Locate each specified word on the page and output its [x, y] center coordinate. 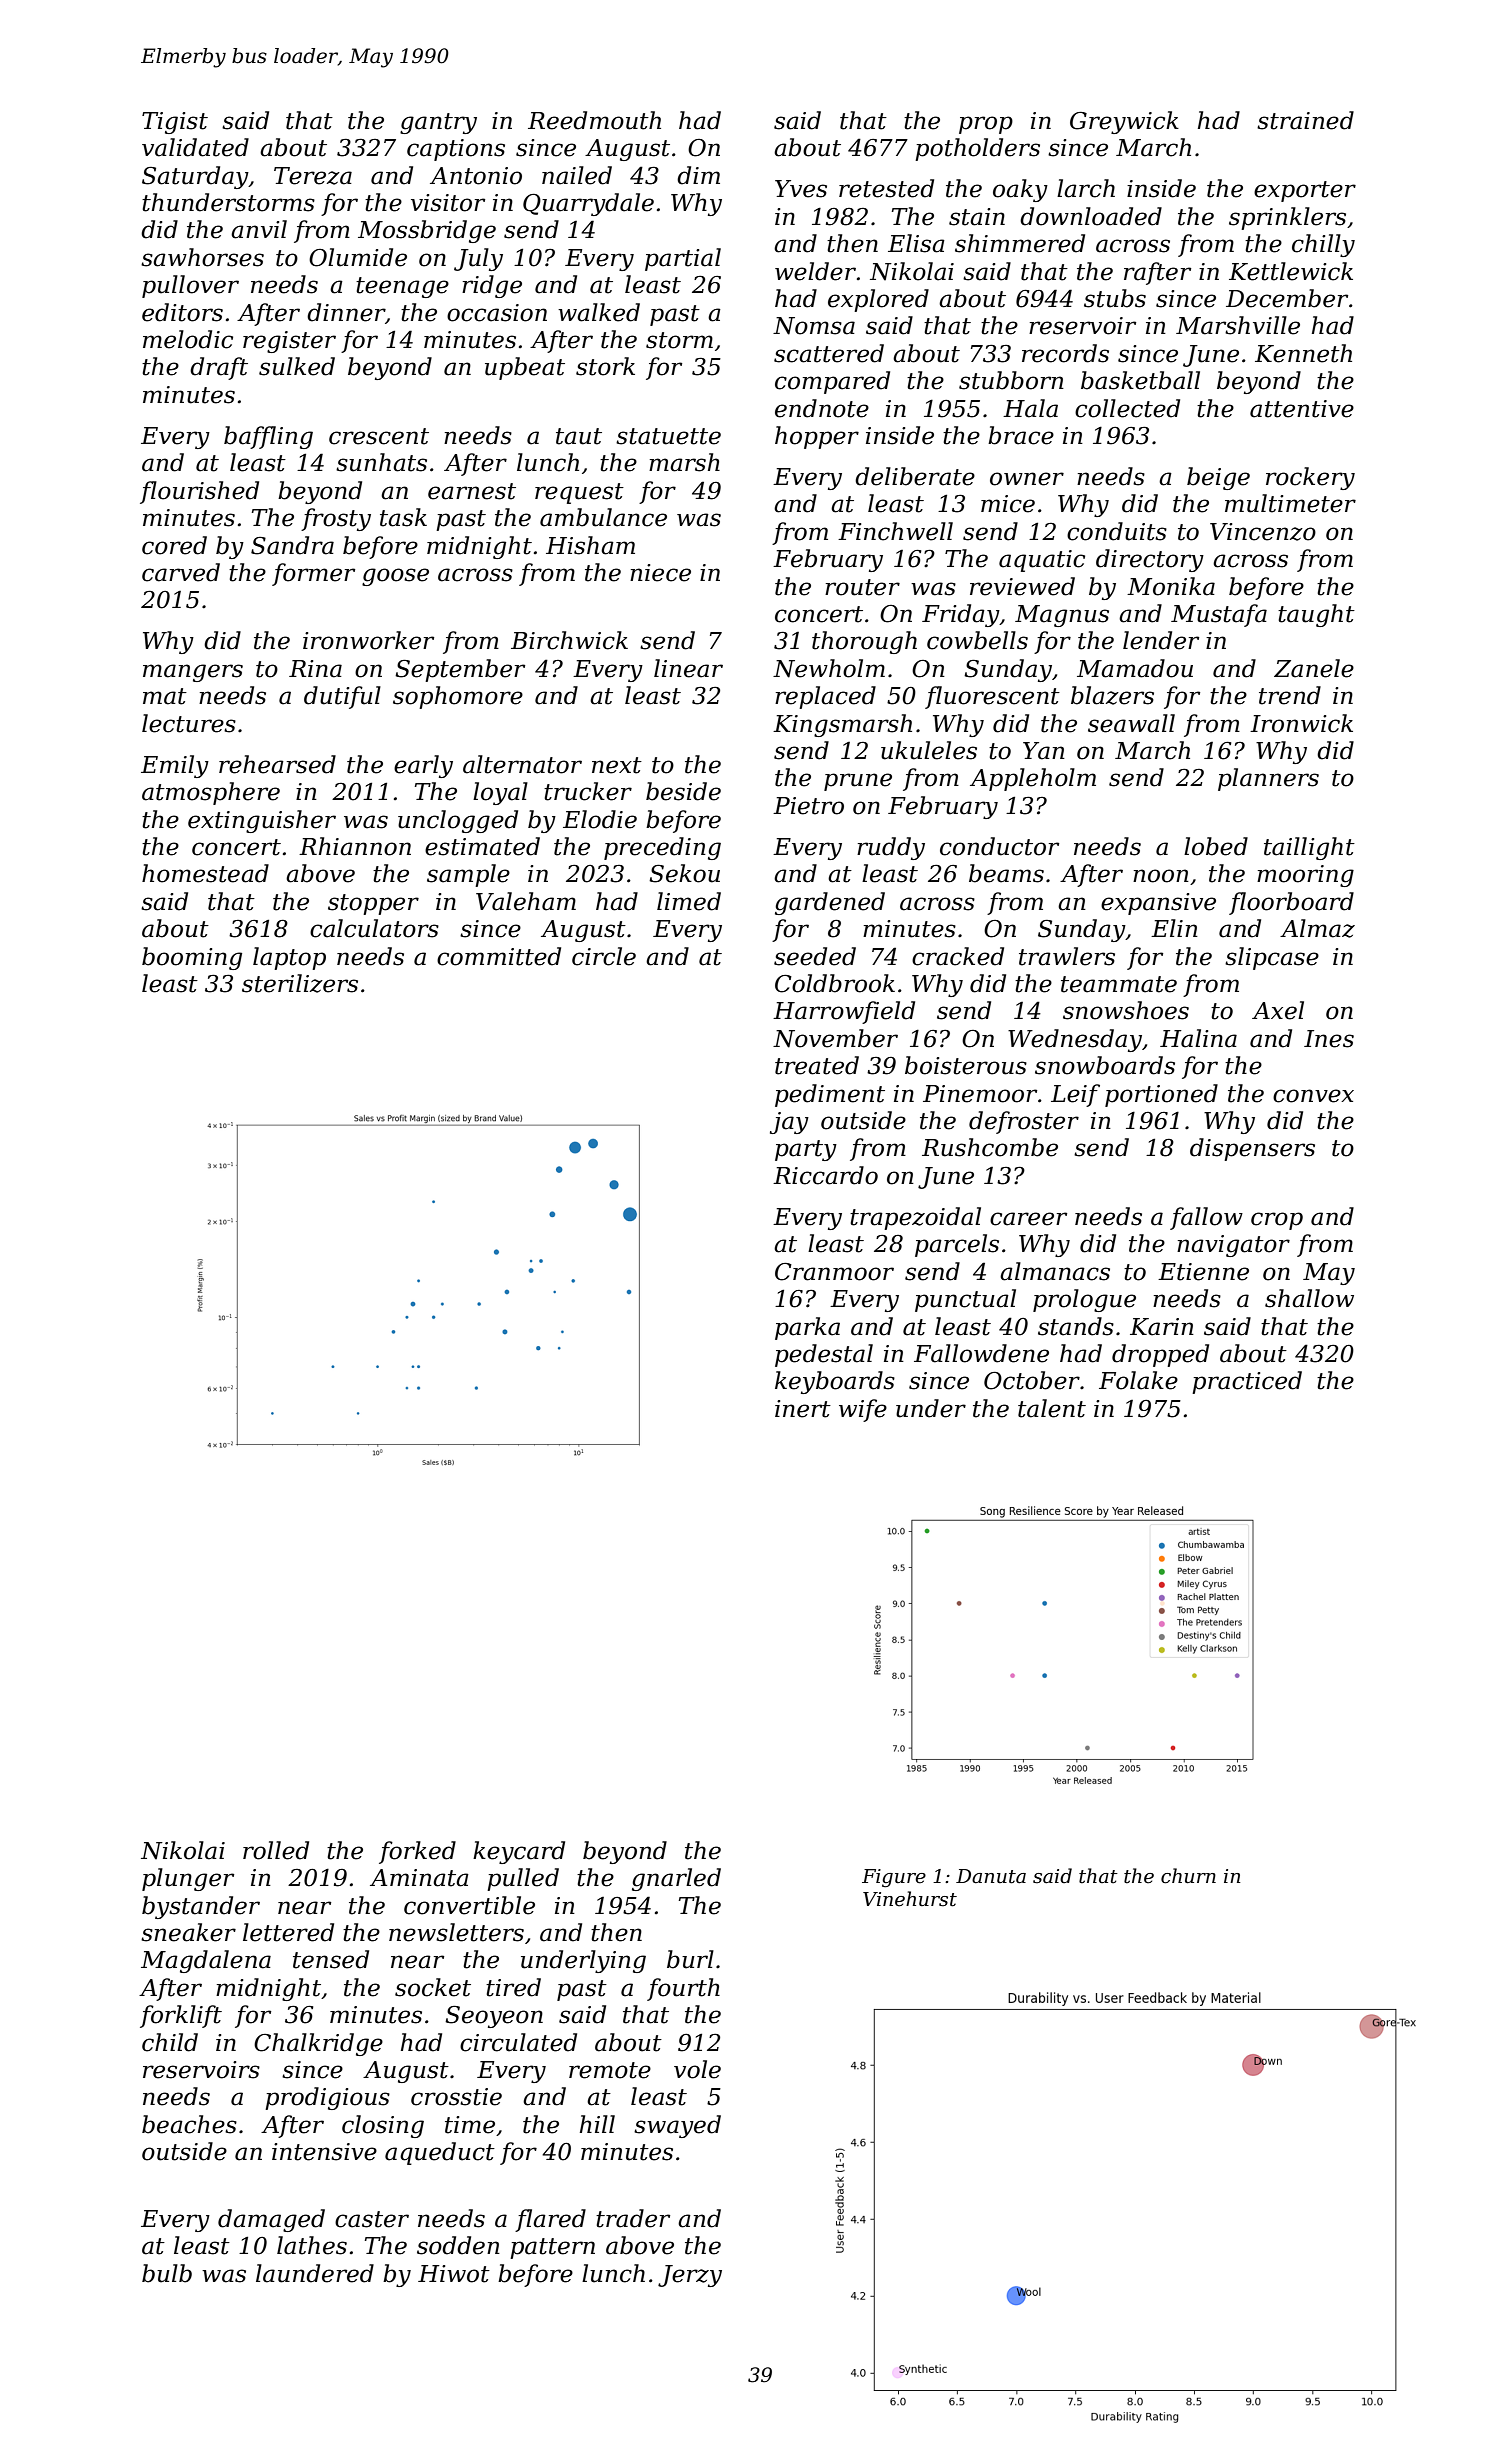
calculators [374, 928]
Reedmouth [594, 120]
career [1028, 1219]
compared [832, 382]
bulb [167, 2273]
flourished [199, 492]
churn [1188, 1876]
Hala [1030, 408]
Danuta [991, 1876]
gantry [438, 123]
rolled [276, 1850]
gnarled [676, 1879]
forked [417, 1852]
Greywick [1124, 122]
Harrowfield [844, 1012]
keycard [519, 1852]
